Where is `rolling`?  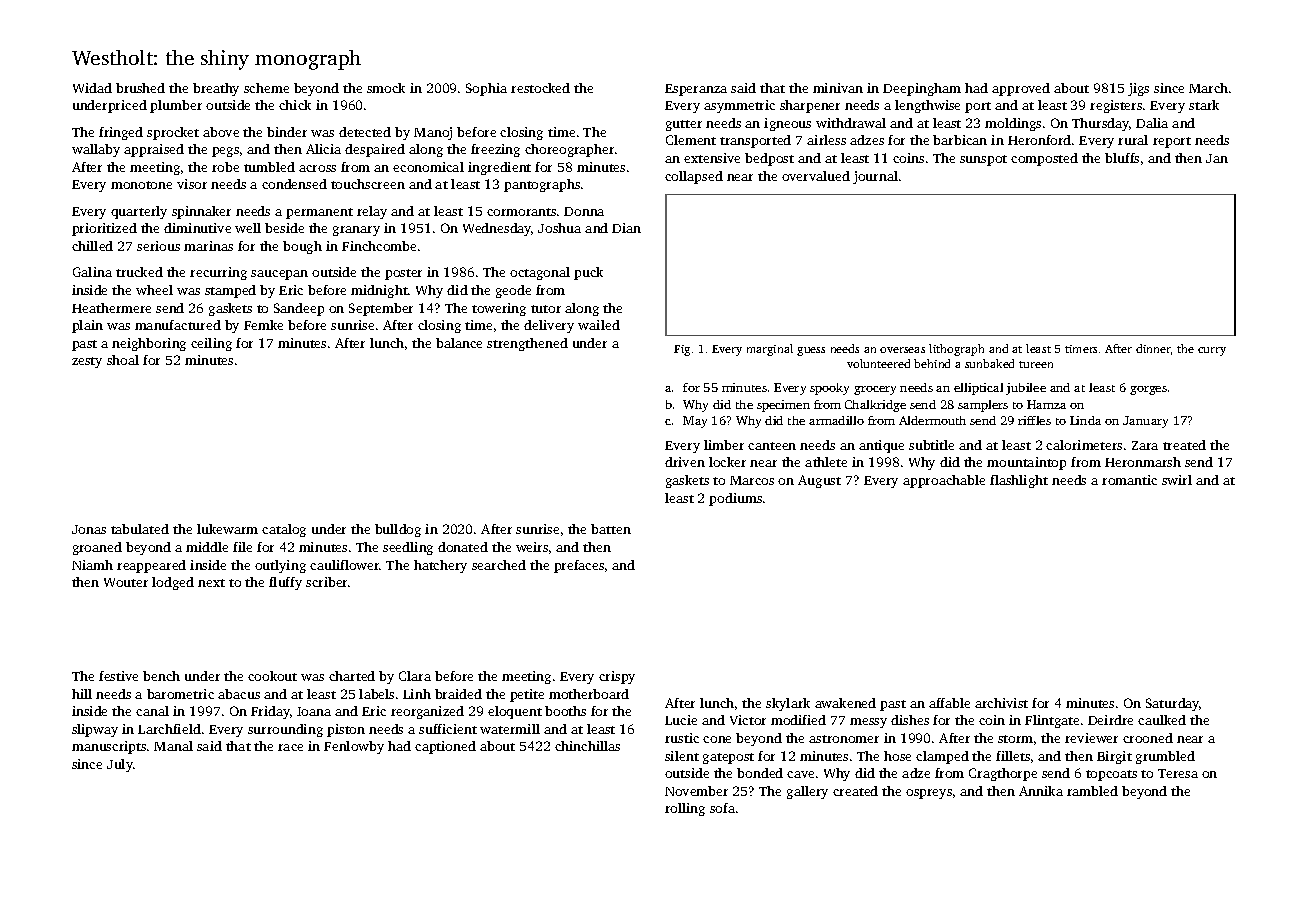 rolling is located at coordinates (685, 809).
